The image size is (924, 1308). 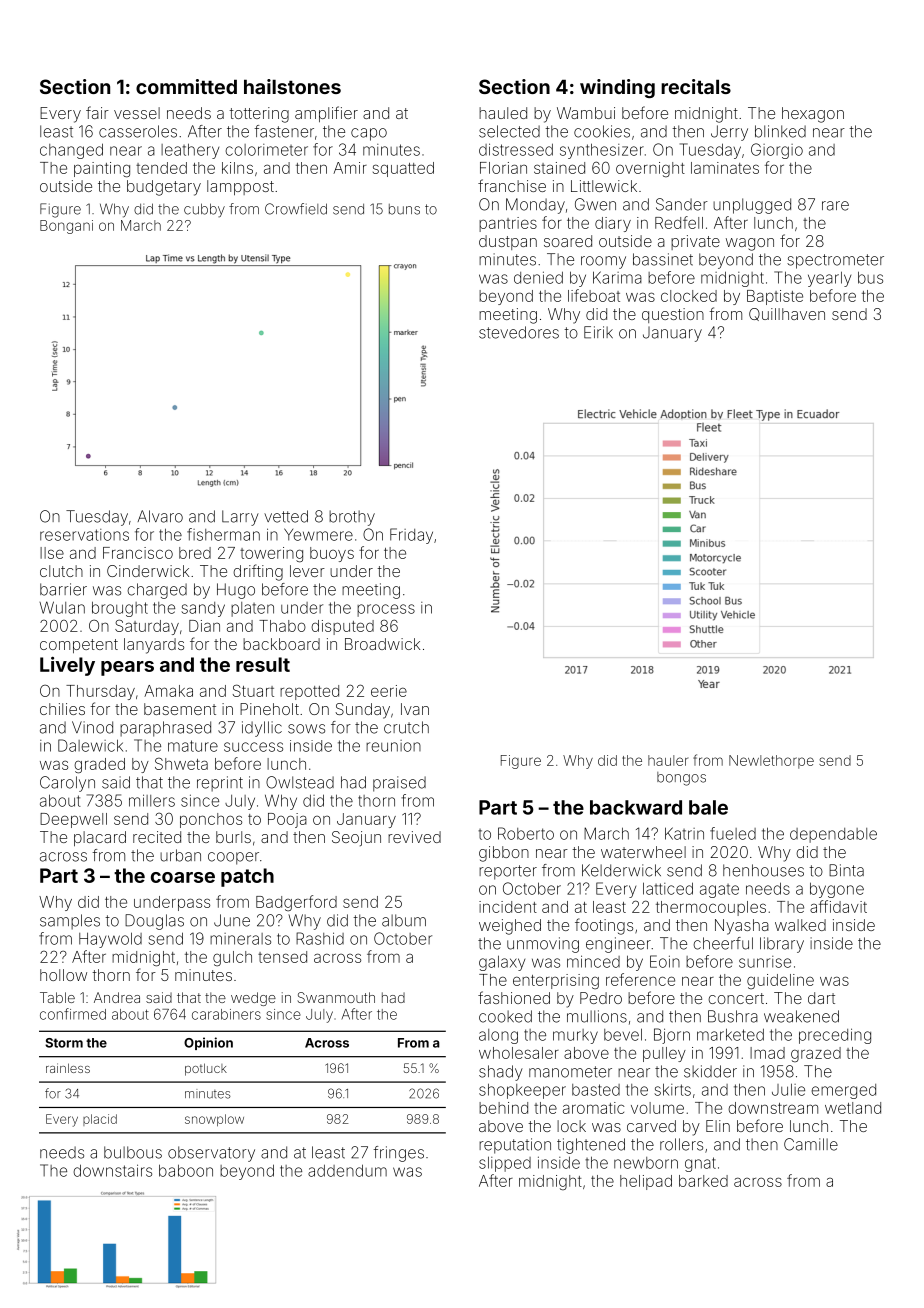 I want to click on brothy, so click(x=352, y=518).
